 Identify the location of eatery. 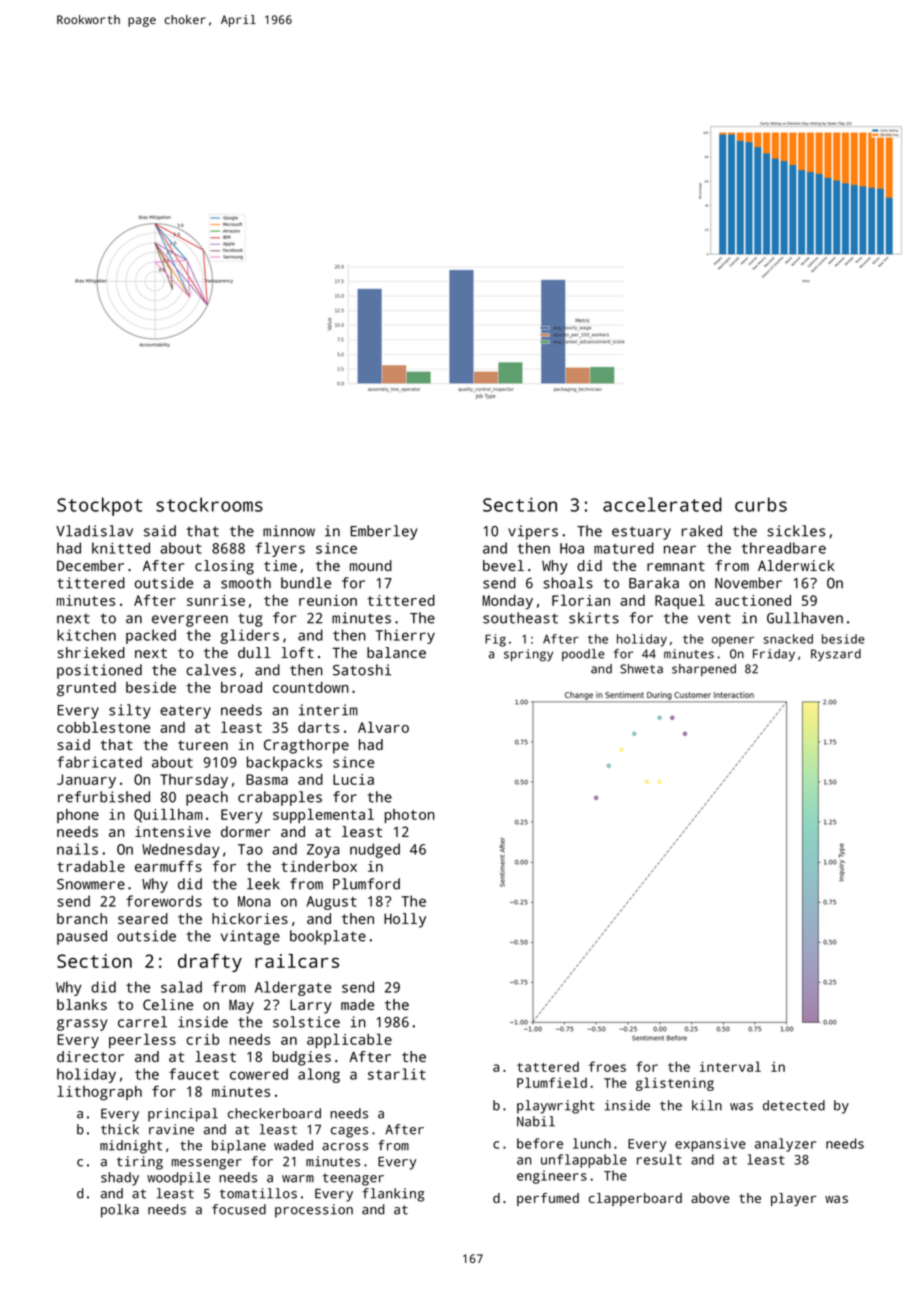
(185, 712).
